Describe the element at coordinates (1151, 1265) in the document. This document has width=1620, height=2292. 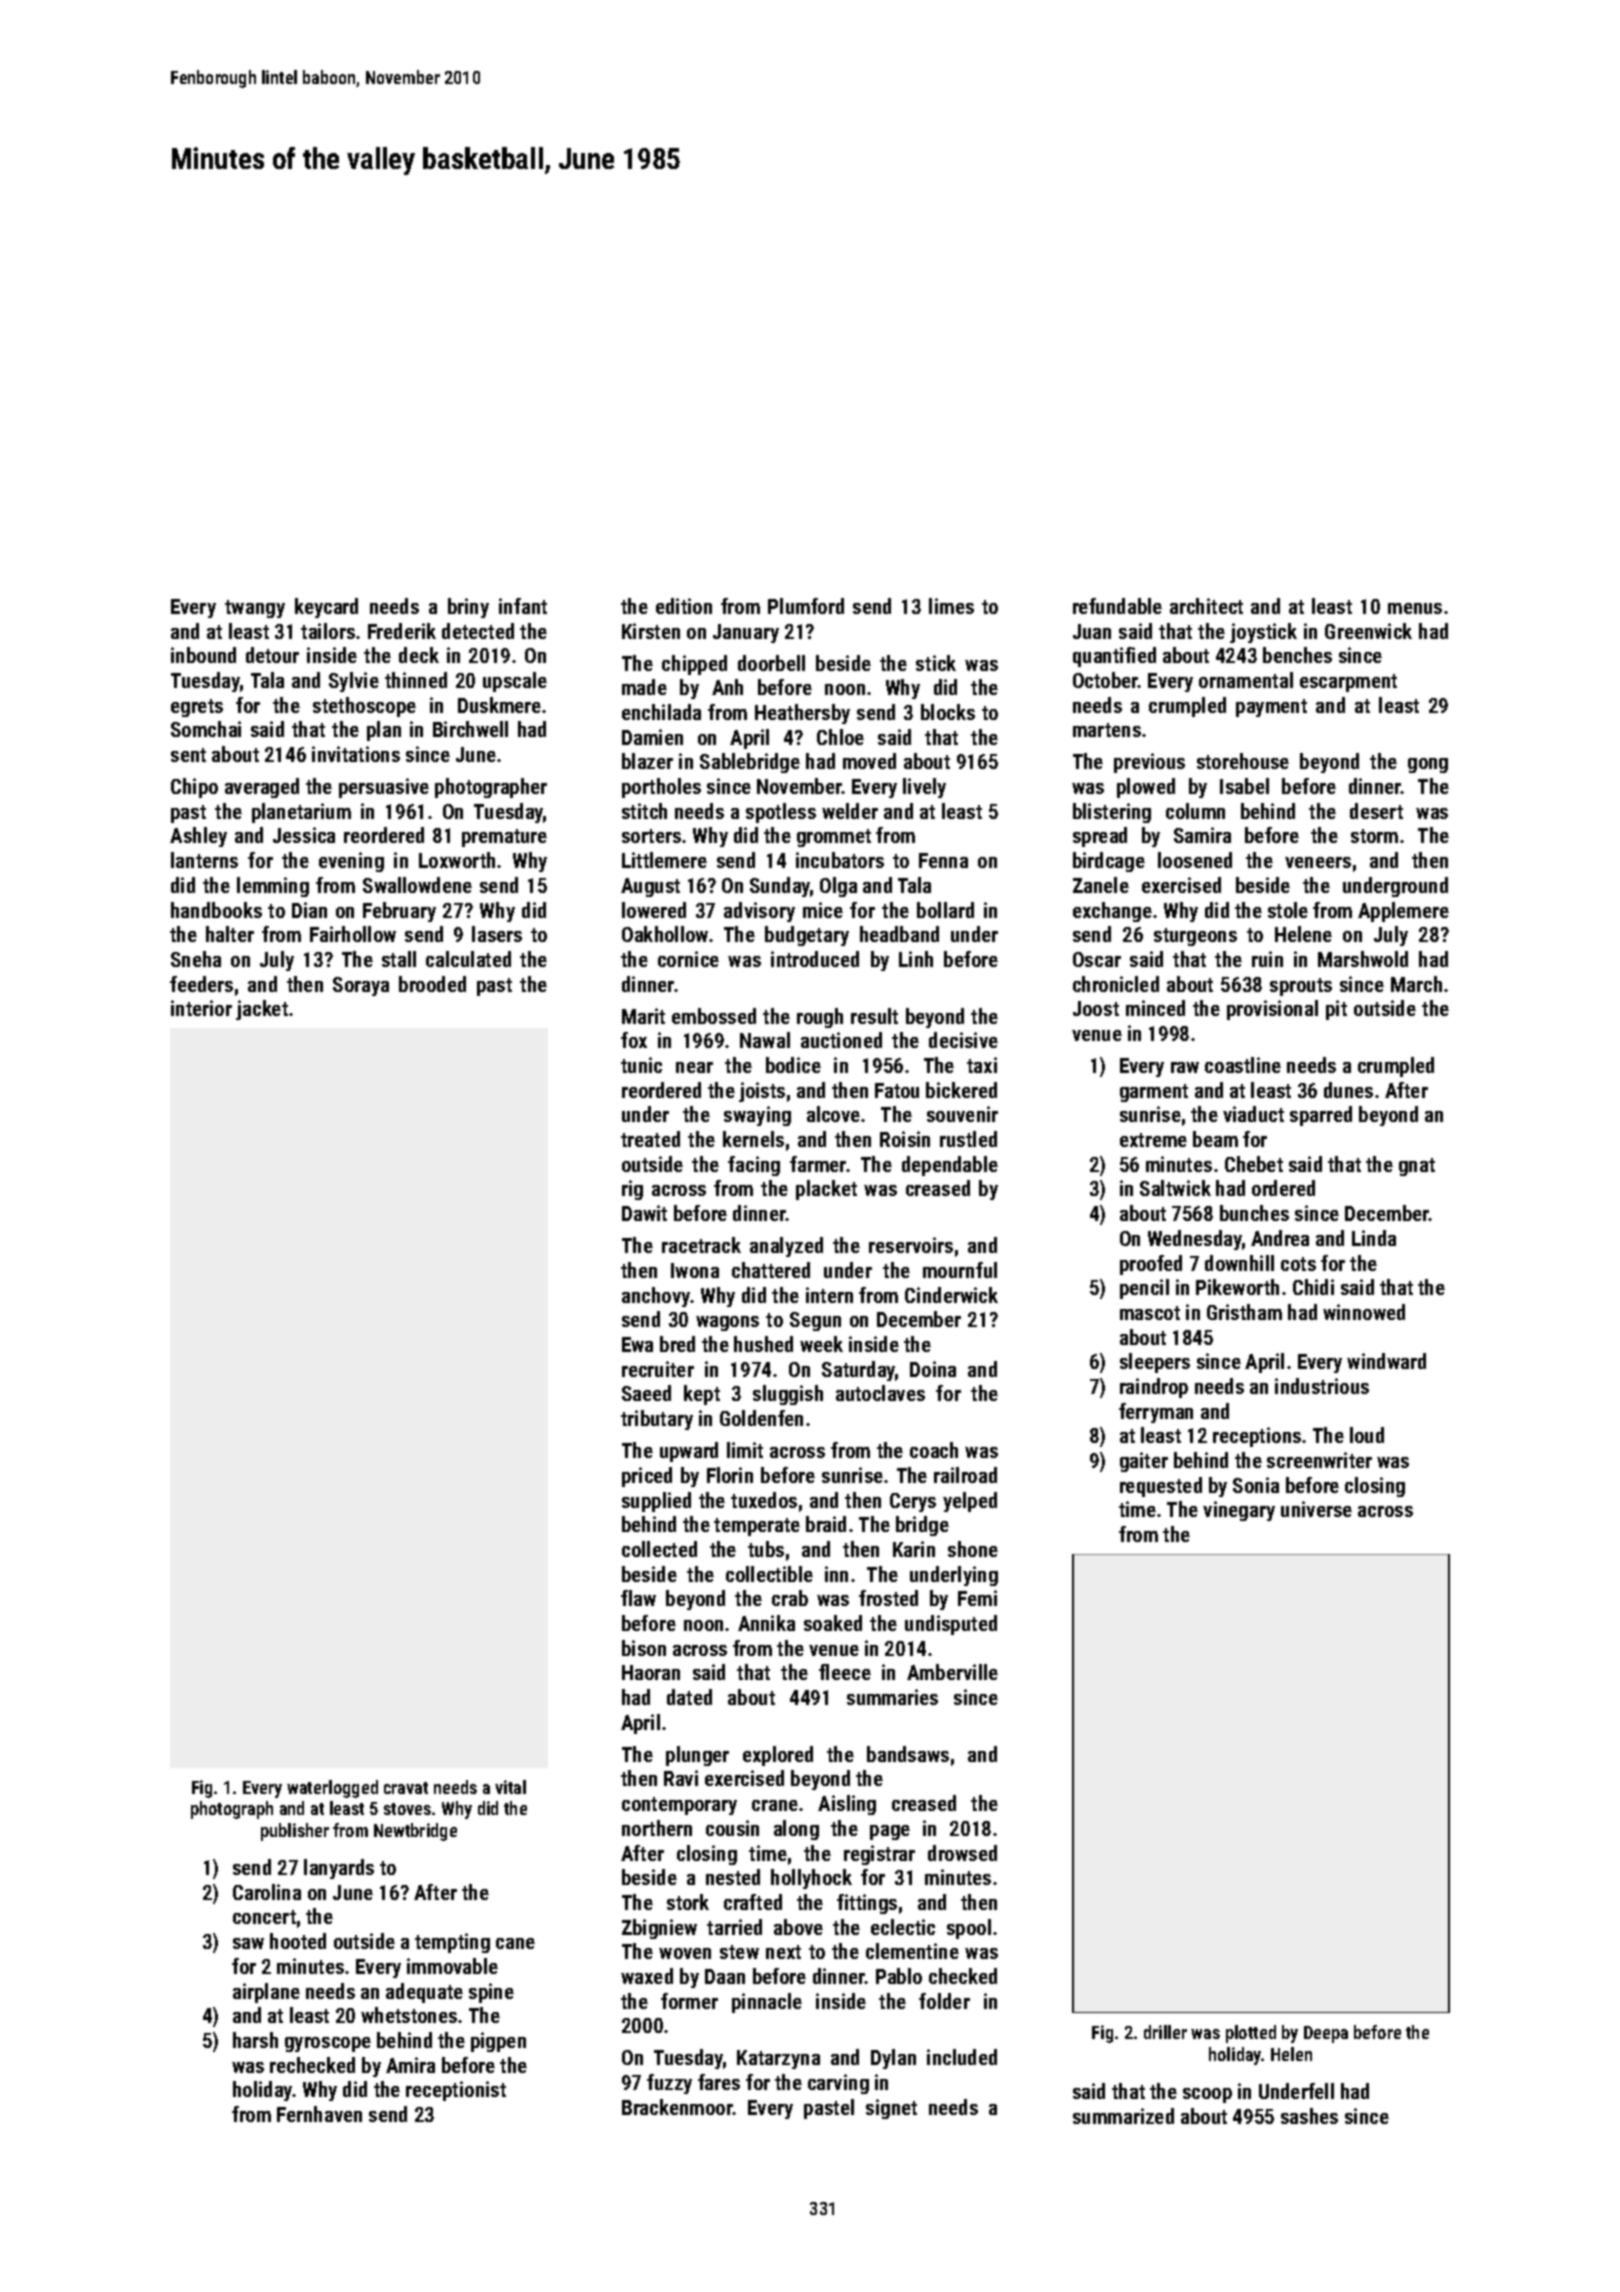
I see `proofed` at that location.
